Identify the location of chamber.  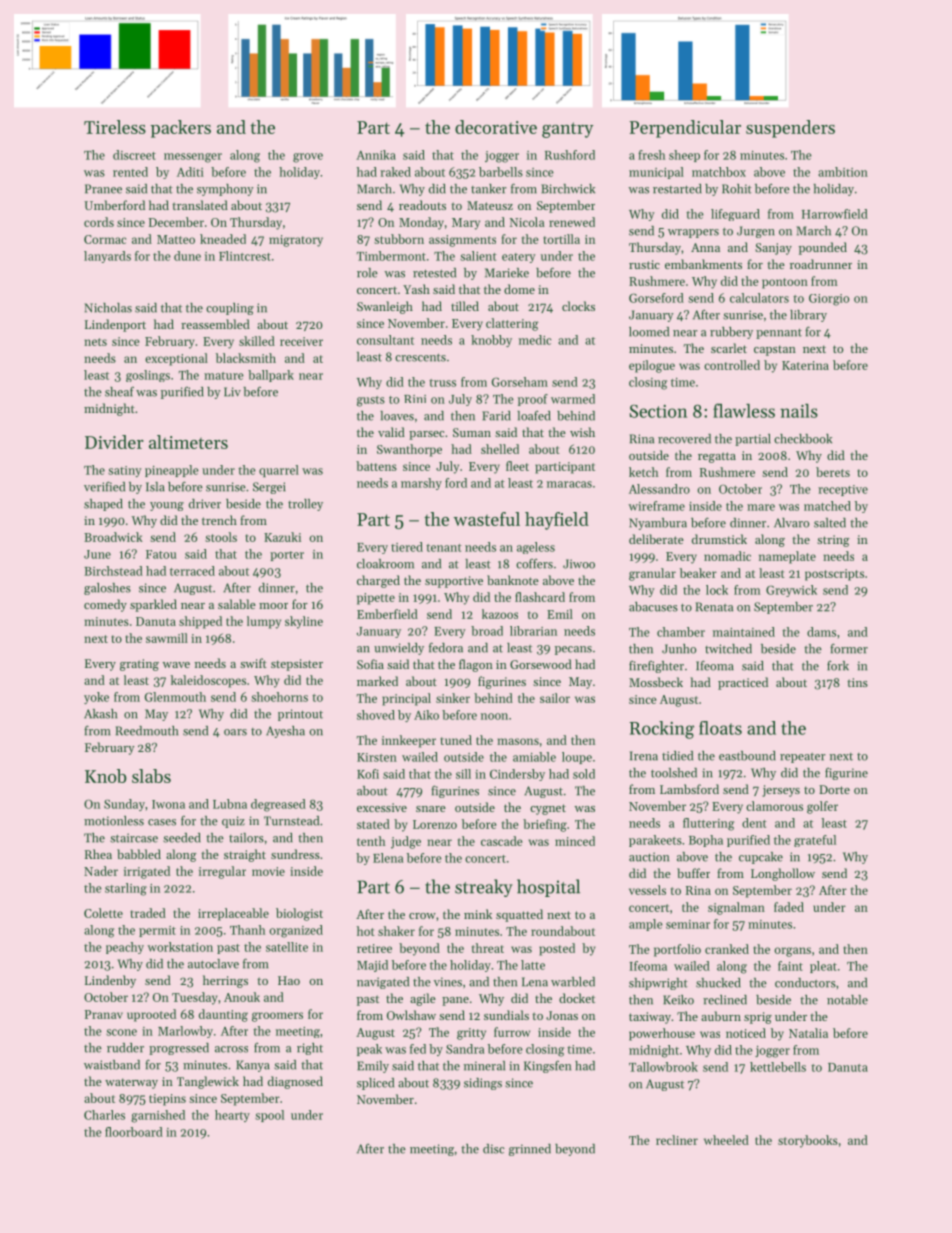
(681, 632).
